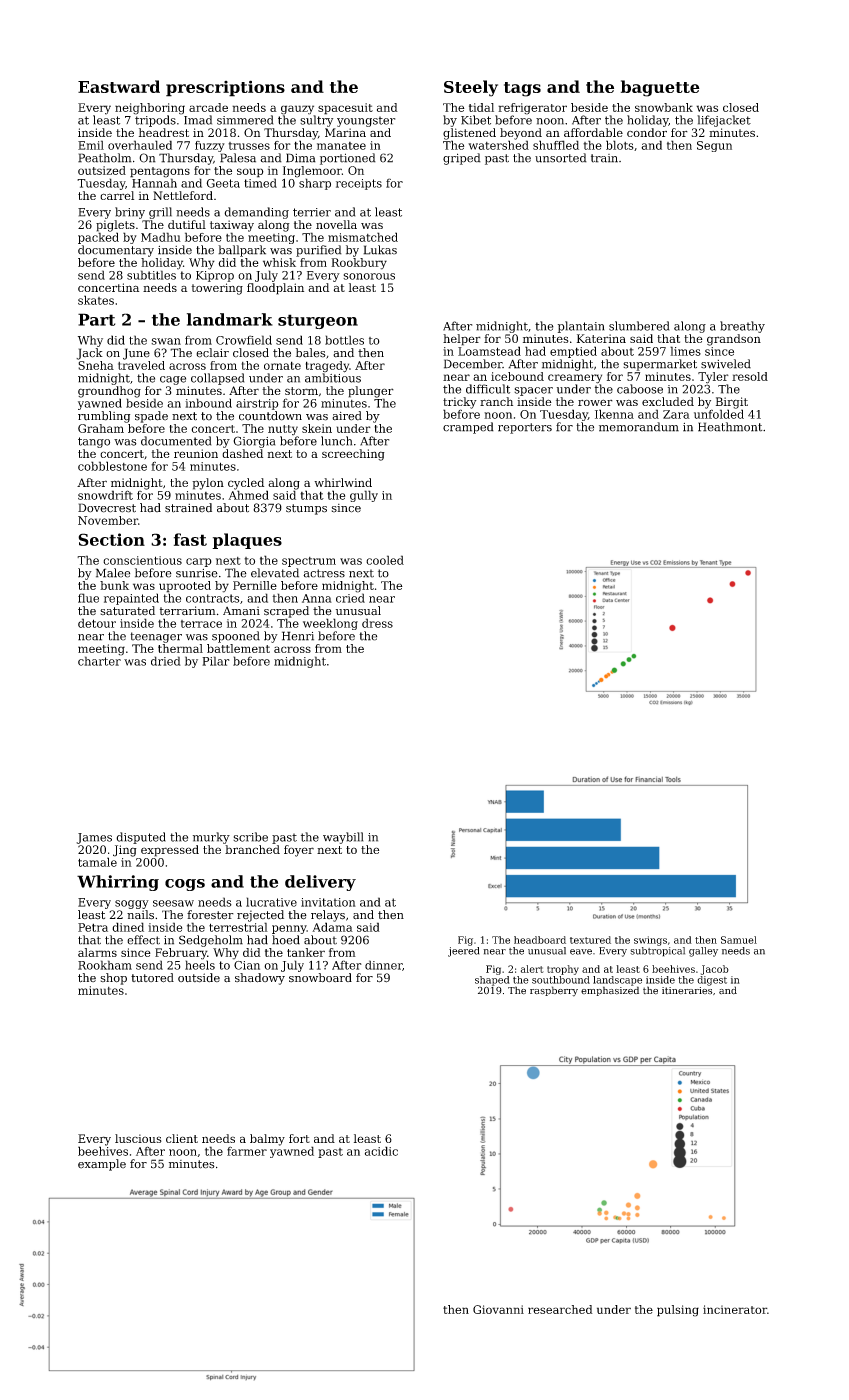 Image resolution: width=849 pixels, height=1400 pixels. Describe the element at coordinates (498, 1309) in the screenshot. I see `Giovanni` at that location.
